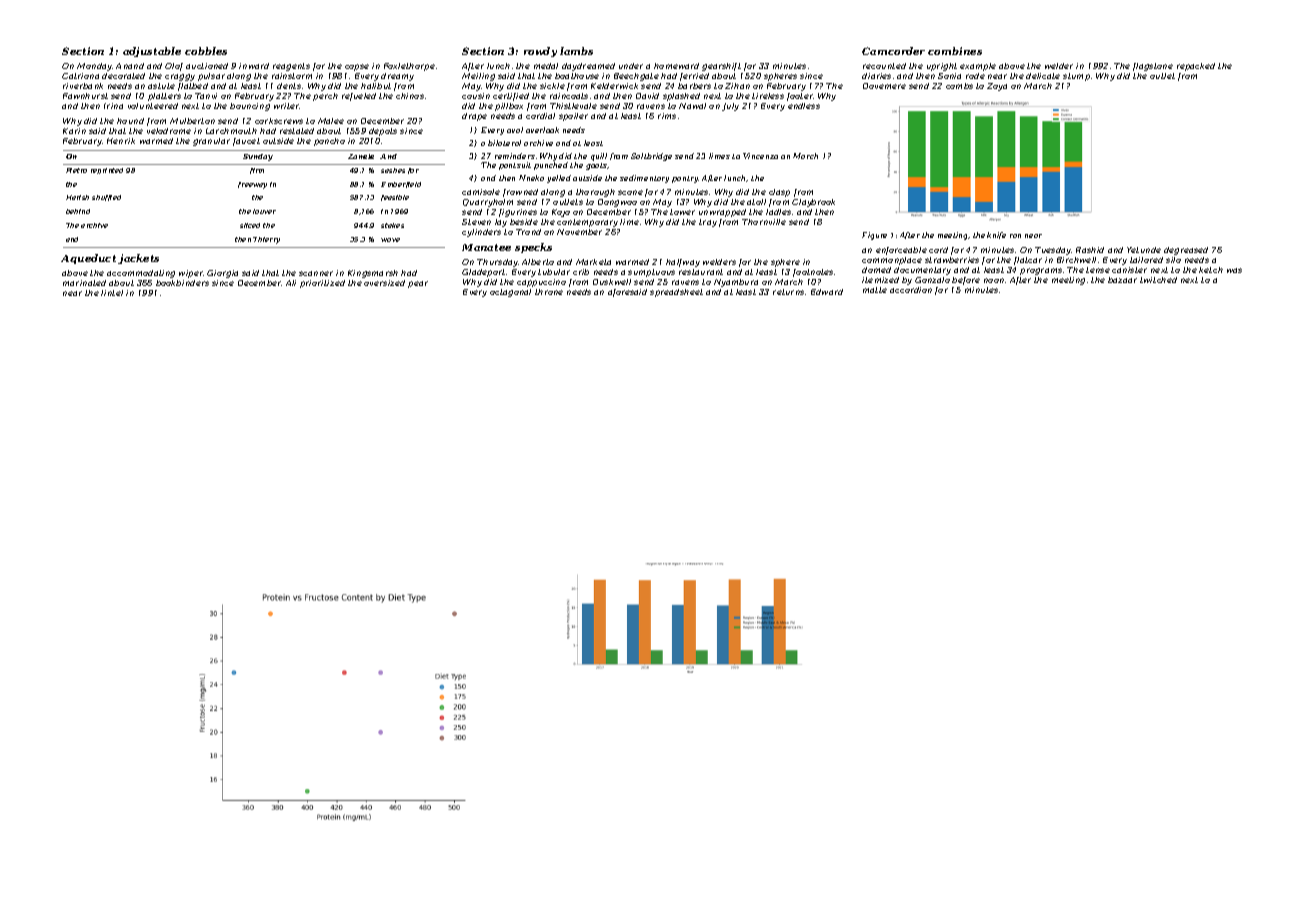  Describe the element at coordinates (667, 116) in the screenshot. I see `rims` at that location.
